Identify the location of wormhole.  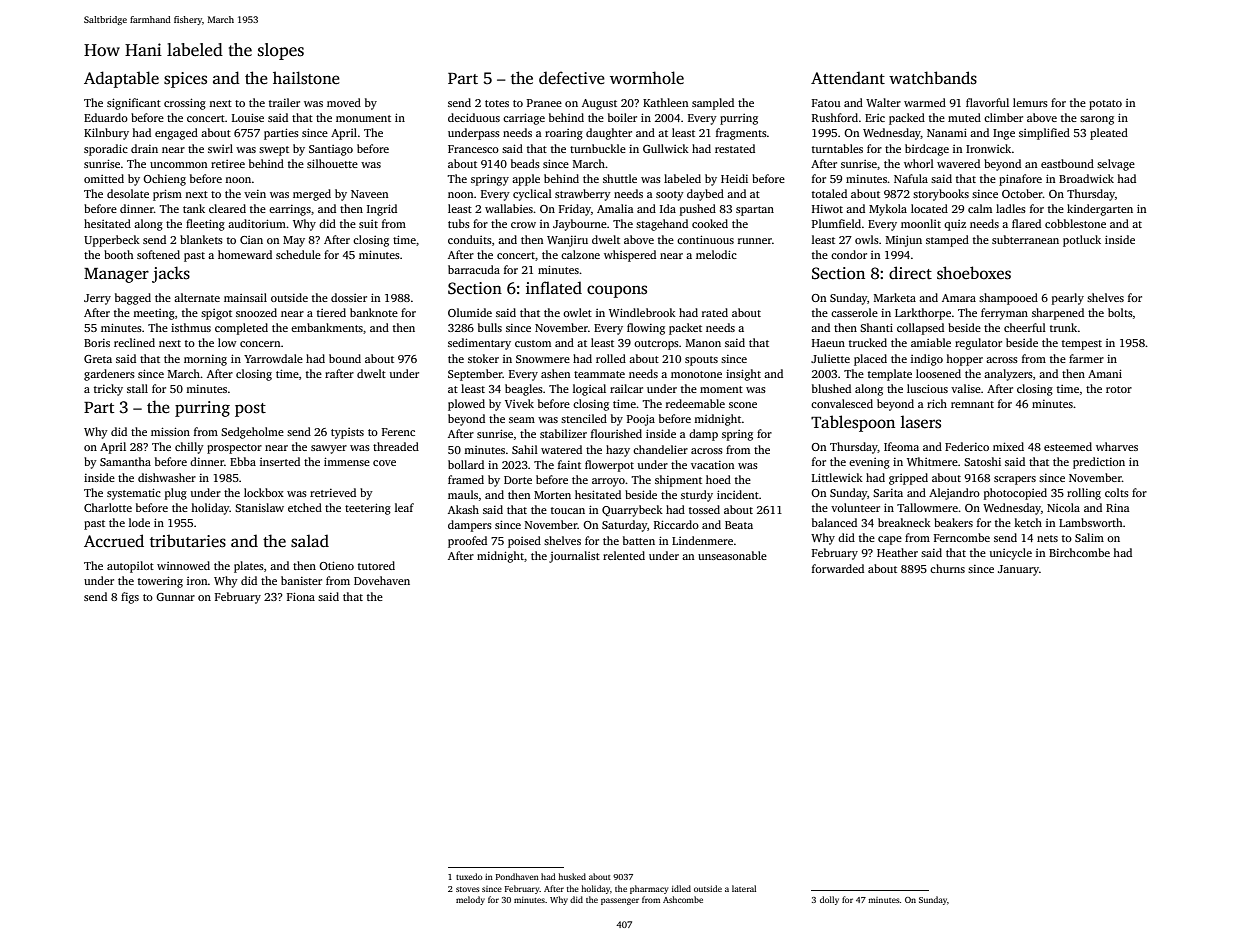
(647, 78).
